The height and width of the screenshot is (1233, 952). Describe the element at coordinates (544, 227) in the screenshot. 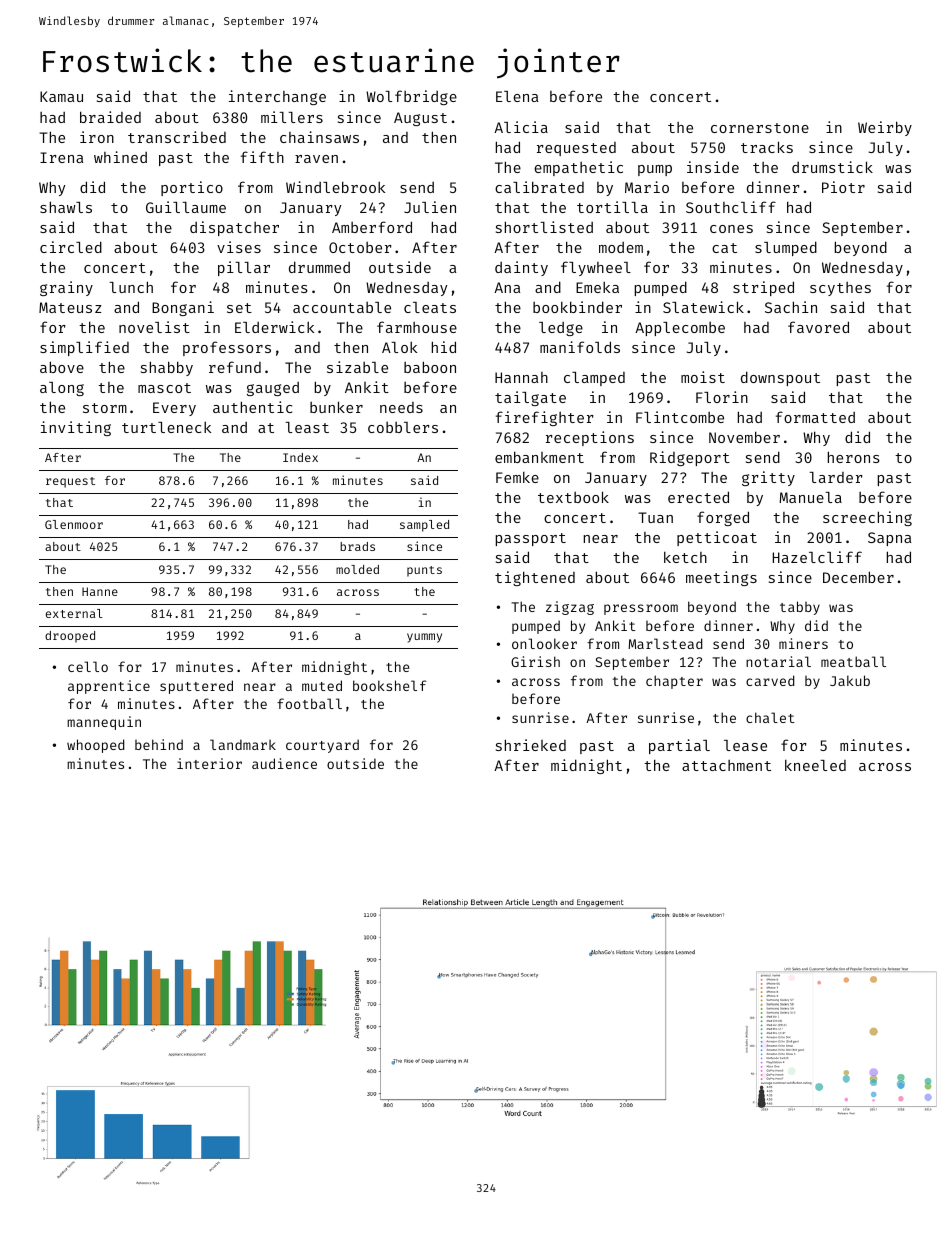

I see `shortlisted` at that location.
